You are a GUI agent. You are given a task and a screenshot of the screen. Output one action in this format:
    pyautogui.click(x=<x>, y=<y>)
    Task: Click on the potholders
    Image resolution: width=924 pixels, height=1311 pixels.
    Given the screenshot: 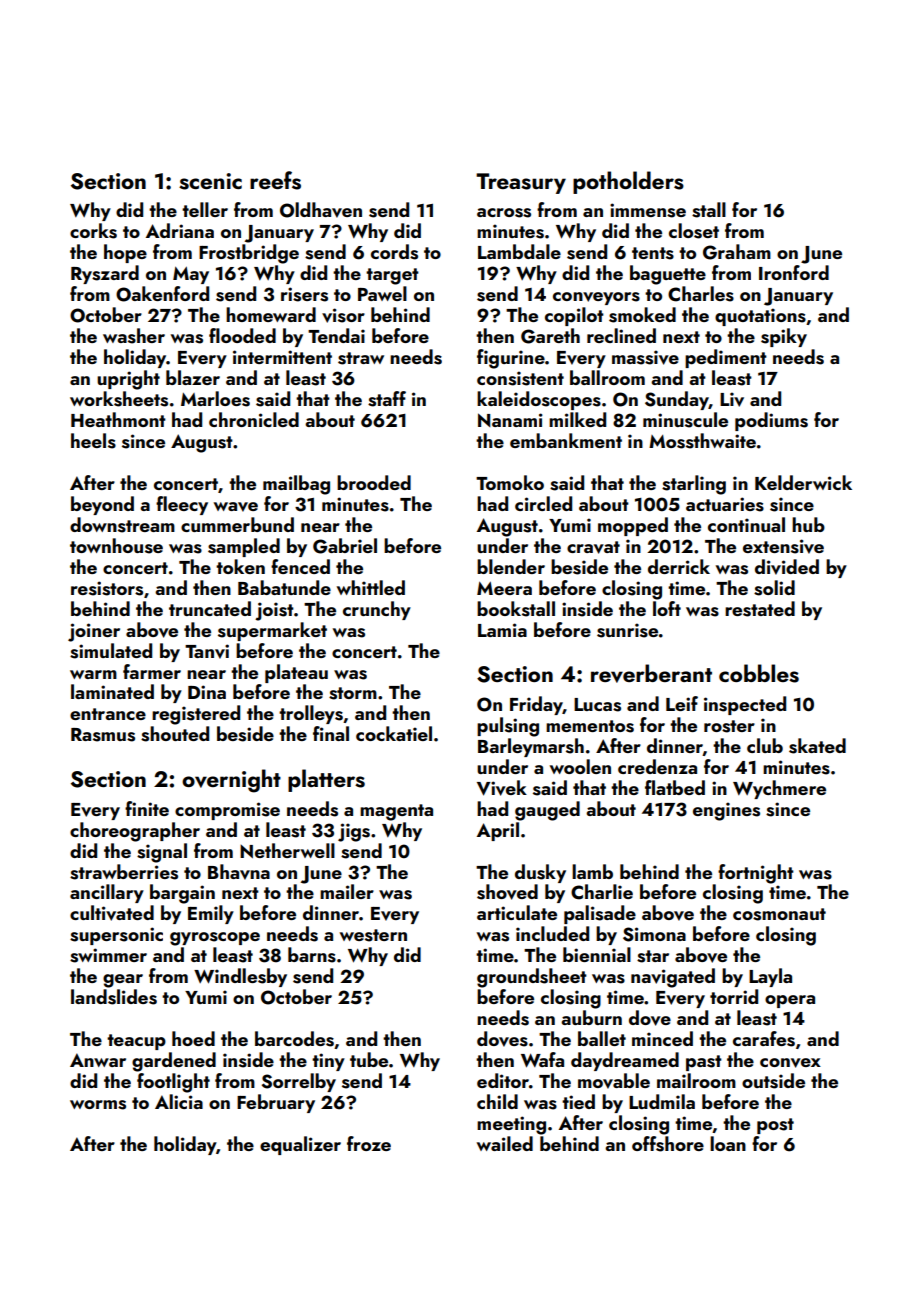 What is the action you would take?
    pyautogui.click(x=628, y=182)
